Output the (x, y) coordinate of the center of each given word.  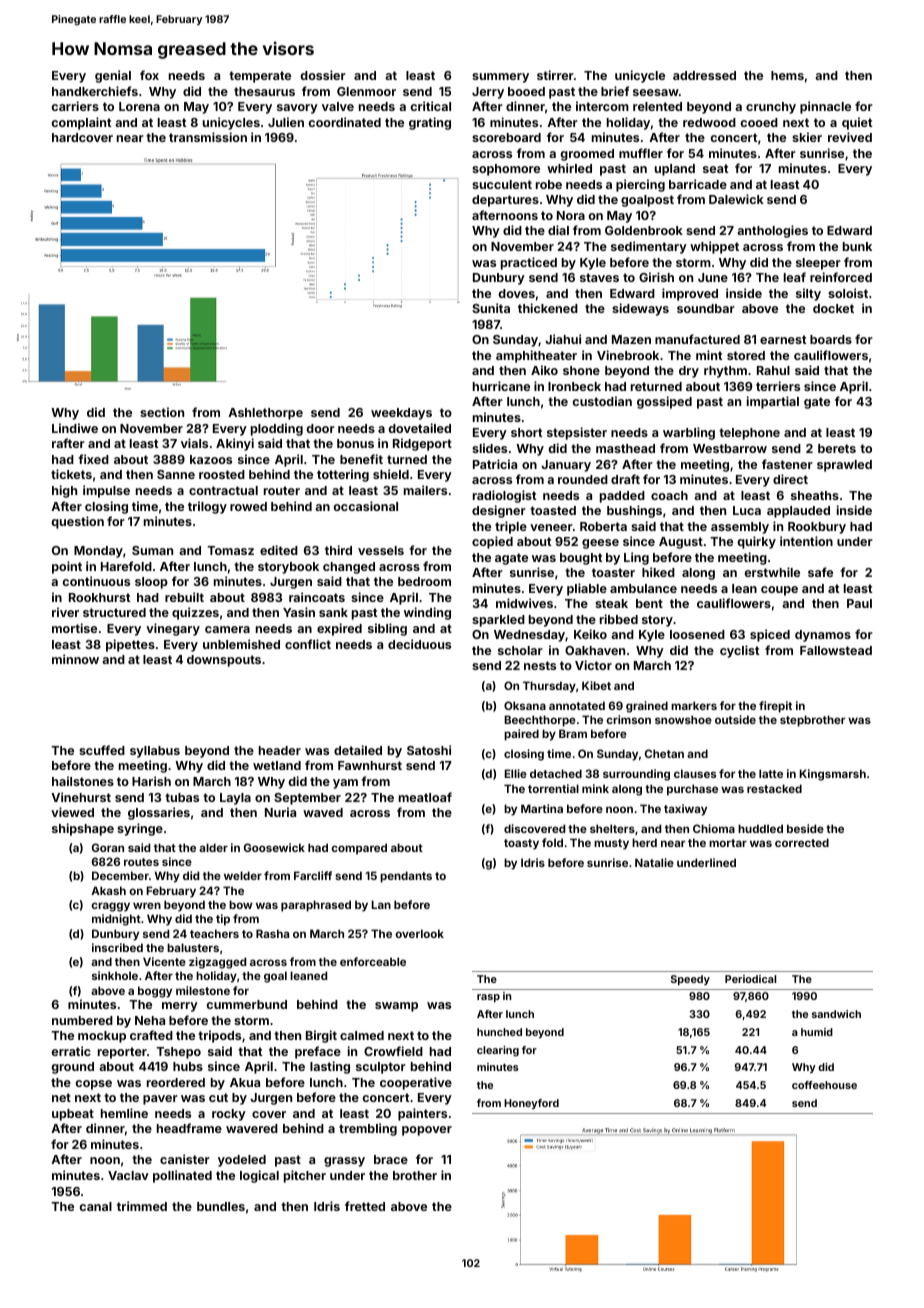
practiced (529, 263)
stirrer (555, 75)
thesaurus (264, 91)
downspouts (224, 661)
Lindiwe (75, 428)
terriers (778, 386)
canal (95, 1206)
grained (647, 707)
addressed (704, 75)
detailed (358, 750)
